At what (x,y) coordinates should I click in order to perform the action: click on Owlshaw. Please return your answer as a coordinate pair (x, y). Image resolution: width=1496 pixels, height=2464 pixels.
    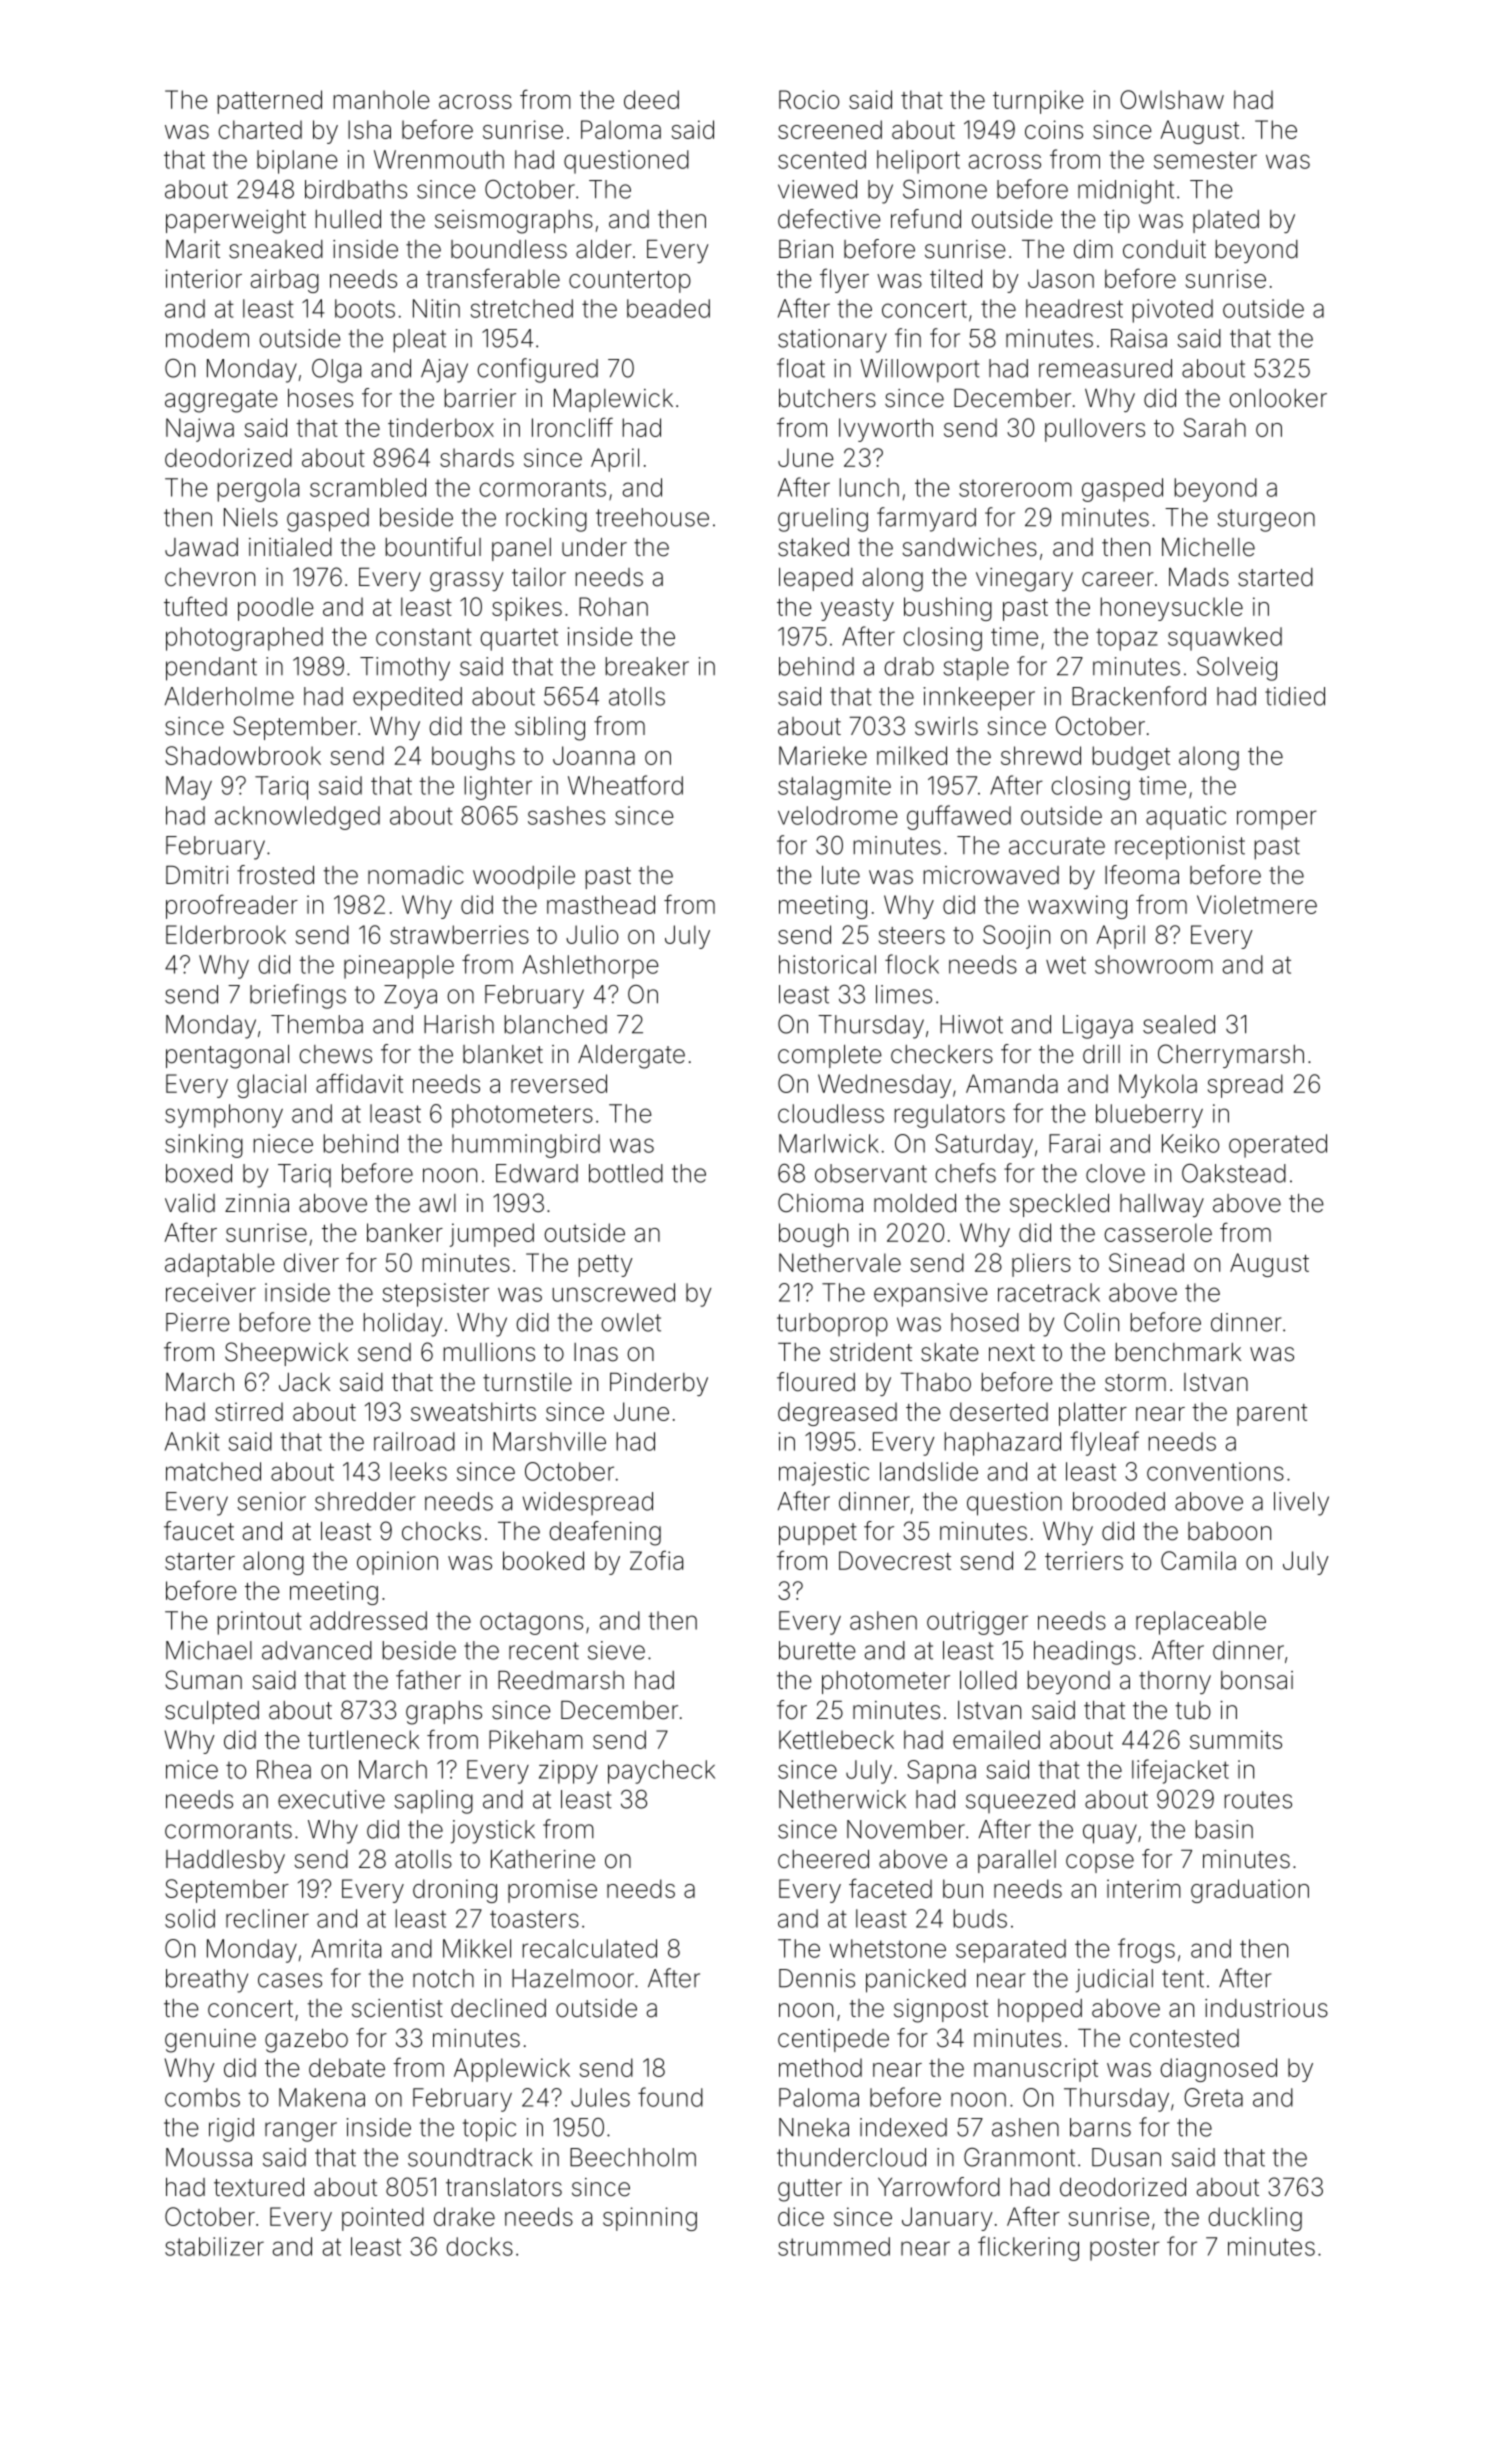
    Looking at the image, I should click on (1172, 99).
